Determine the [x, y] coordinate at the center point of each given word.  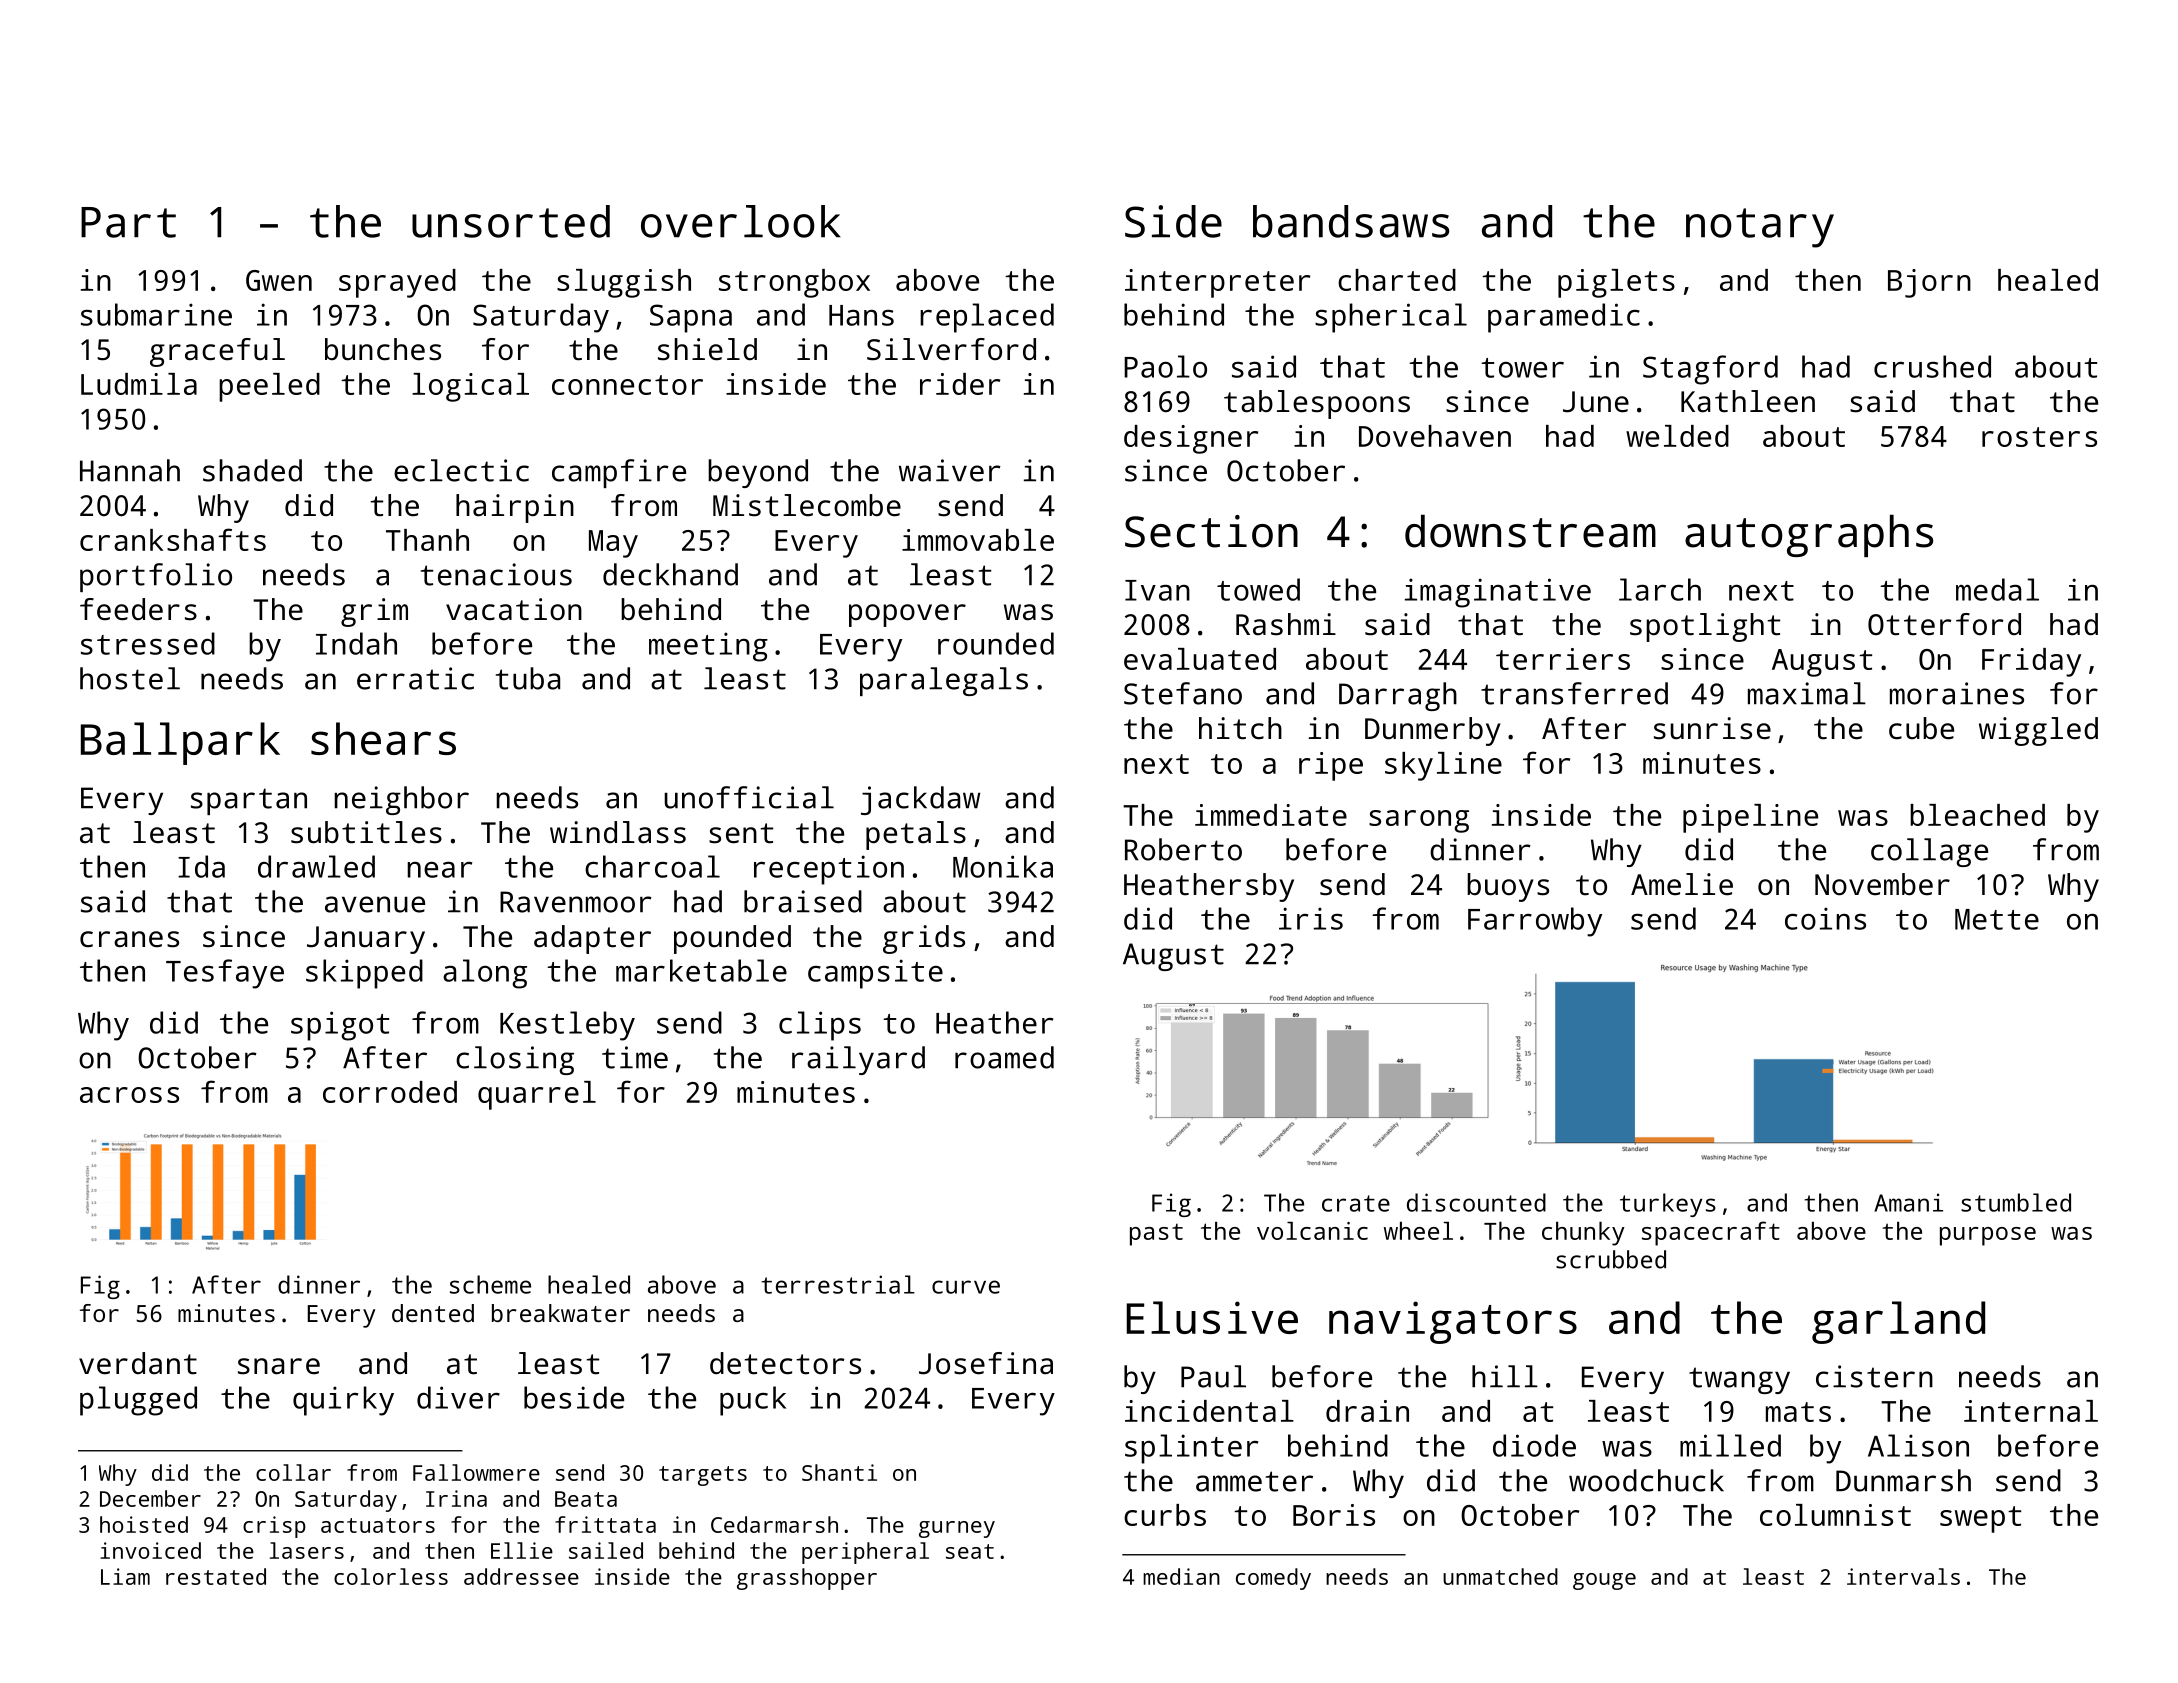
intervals [1903, 1576]
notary [1760, 228]
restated [216, 1576]
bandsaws [1351, 221]
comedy [1273, 1579]
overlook [741, 221]
